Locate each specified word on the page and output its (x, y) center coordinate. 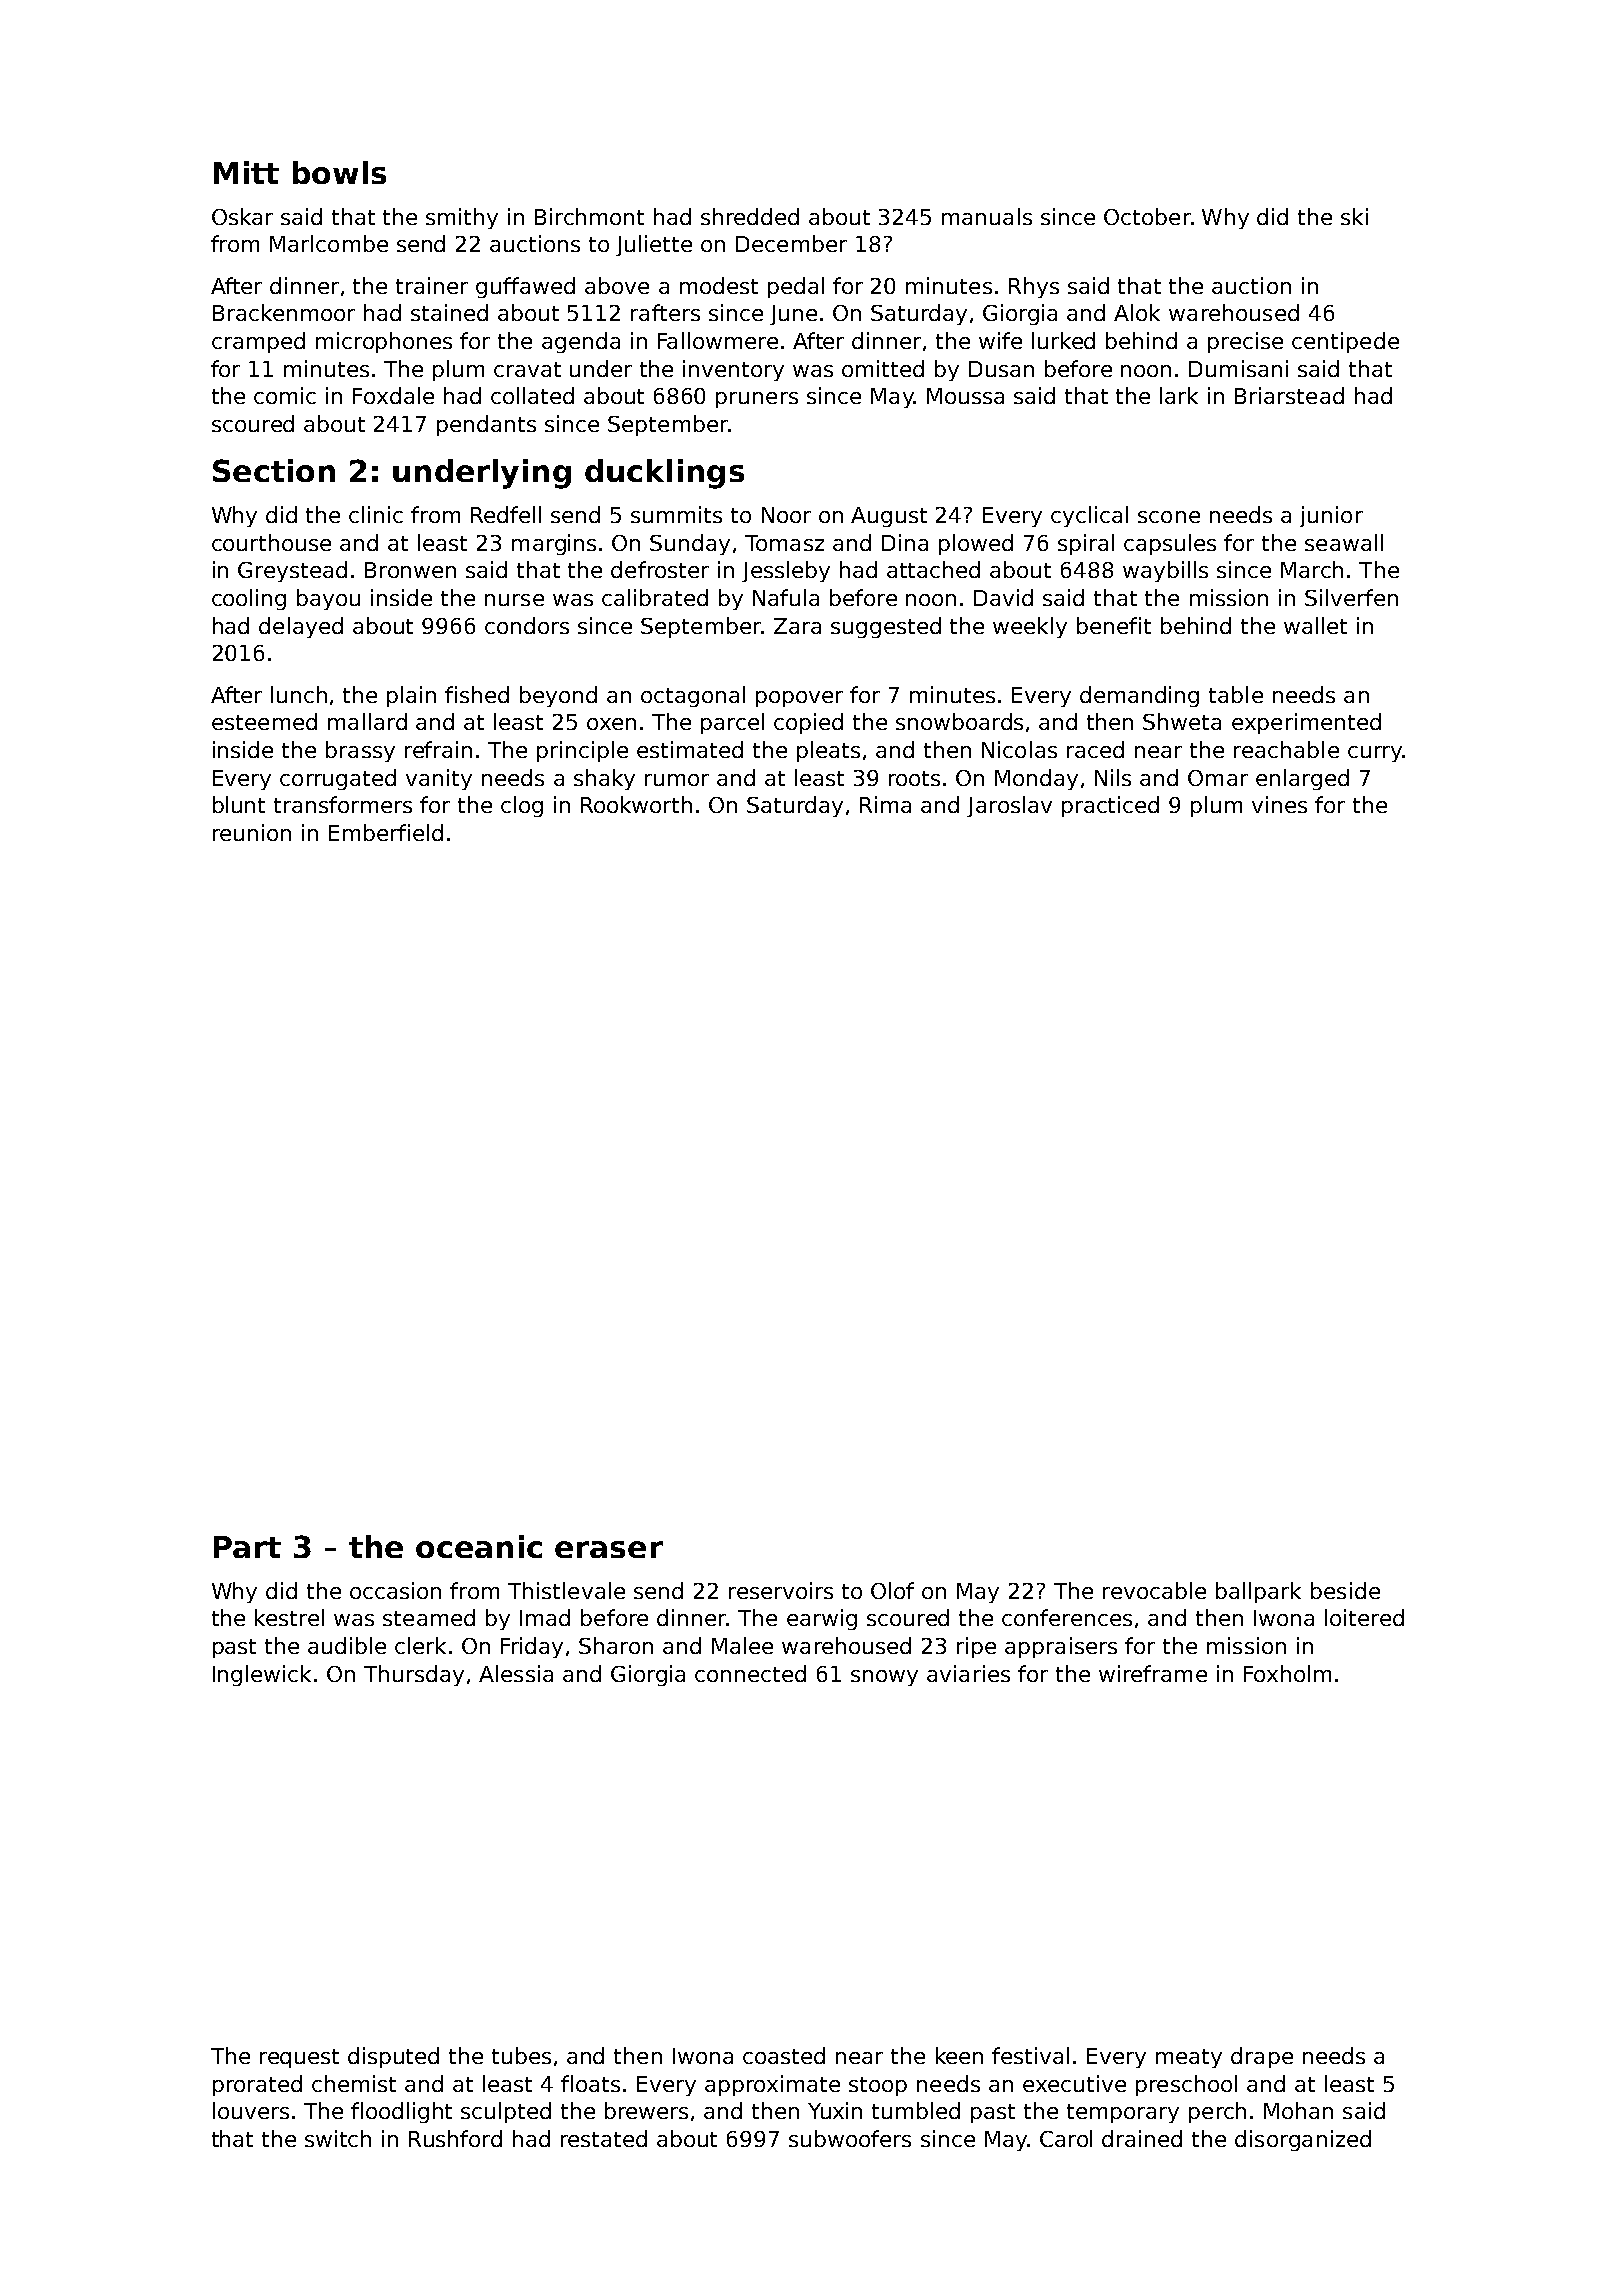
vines (1279, 804)
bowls (339, 172)
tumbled (916, 2110)
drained (1142, 2138)
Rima (885, 804)
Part (247, 1547)
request (299, 2058)
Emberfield (386, 832)
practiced (1110, 806)
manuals (987, 216)
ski (1354, 216)
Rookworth (636, 804)
